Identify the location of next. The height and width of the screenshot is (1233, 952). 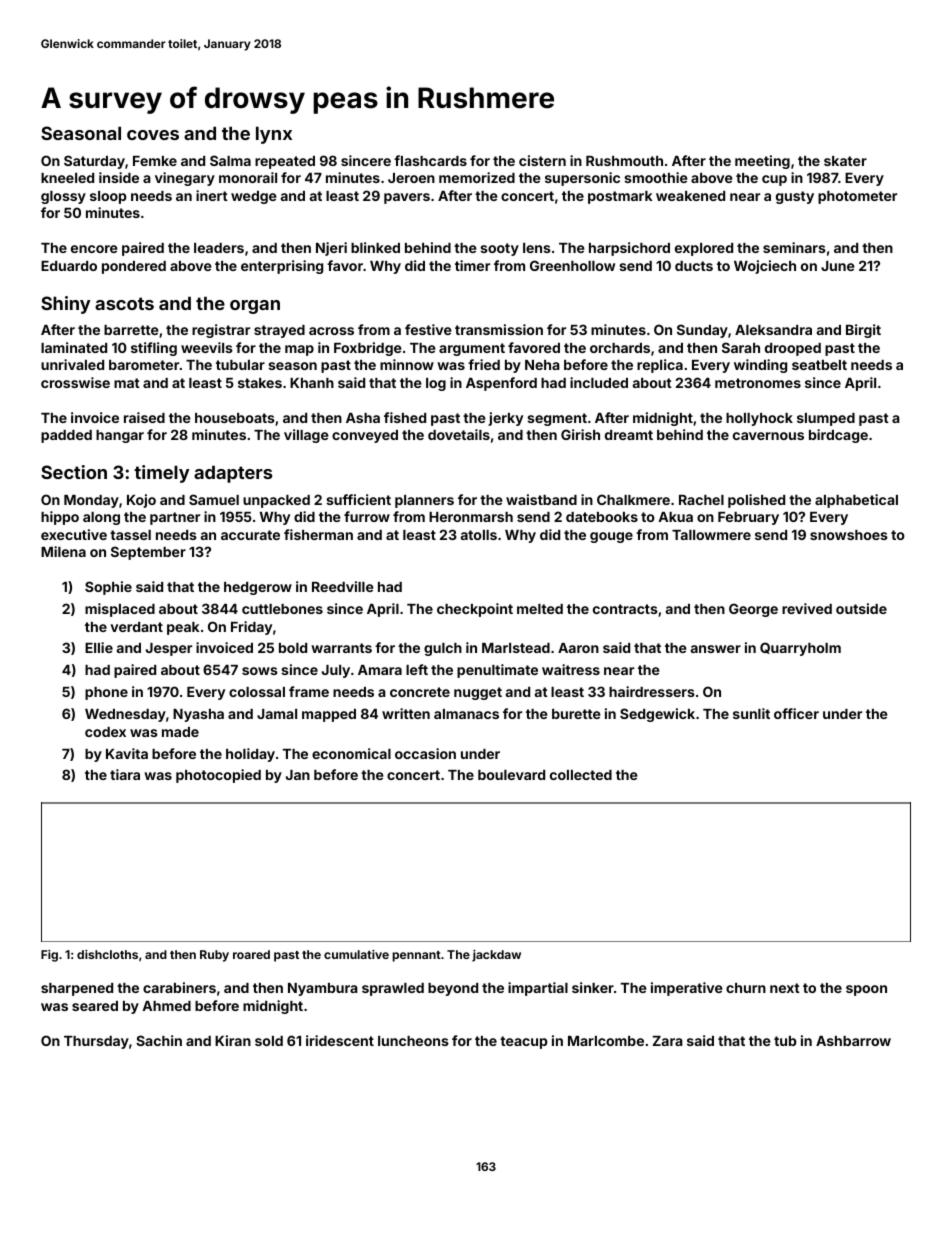
(785, 988).
